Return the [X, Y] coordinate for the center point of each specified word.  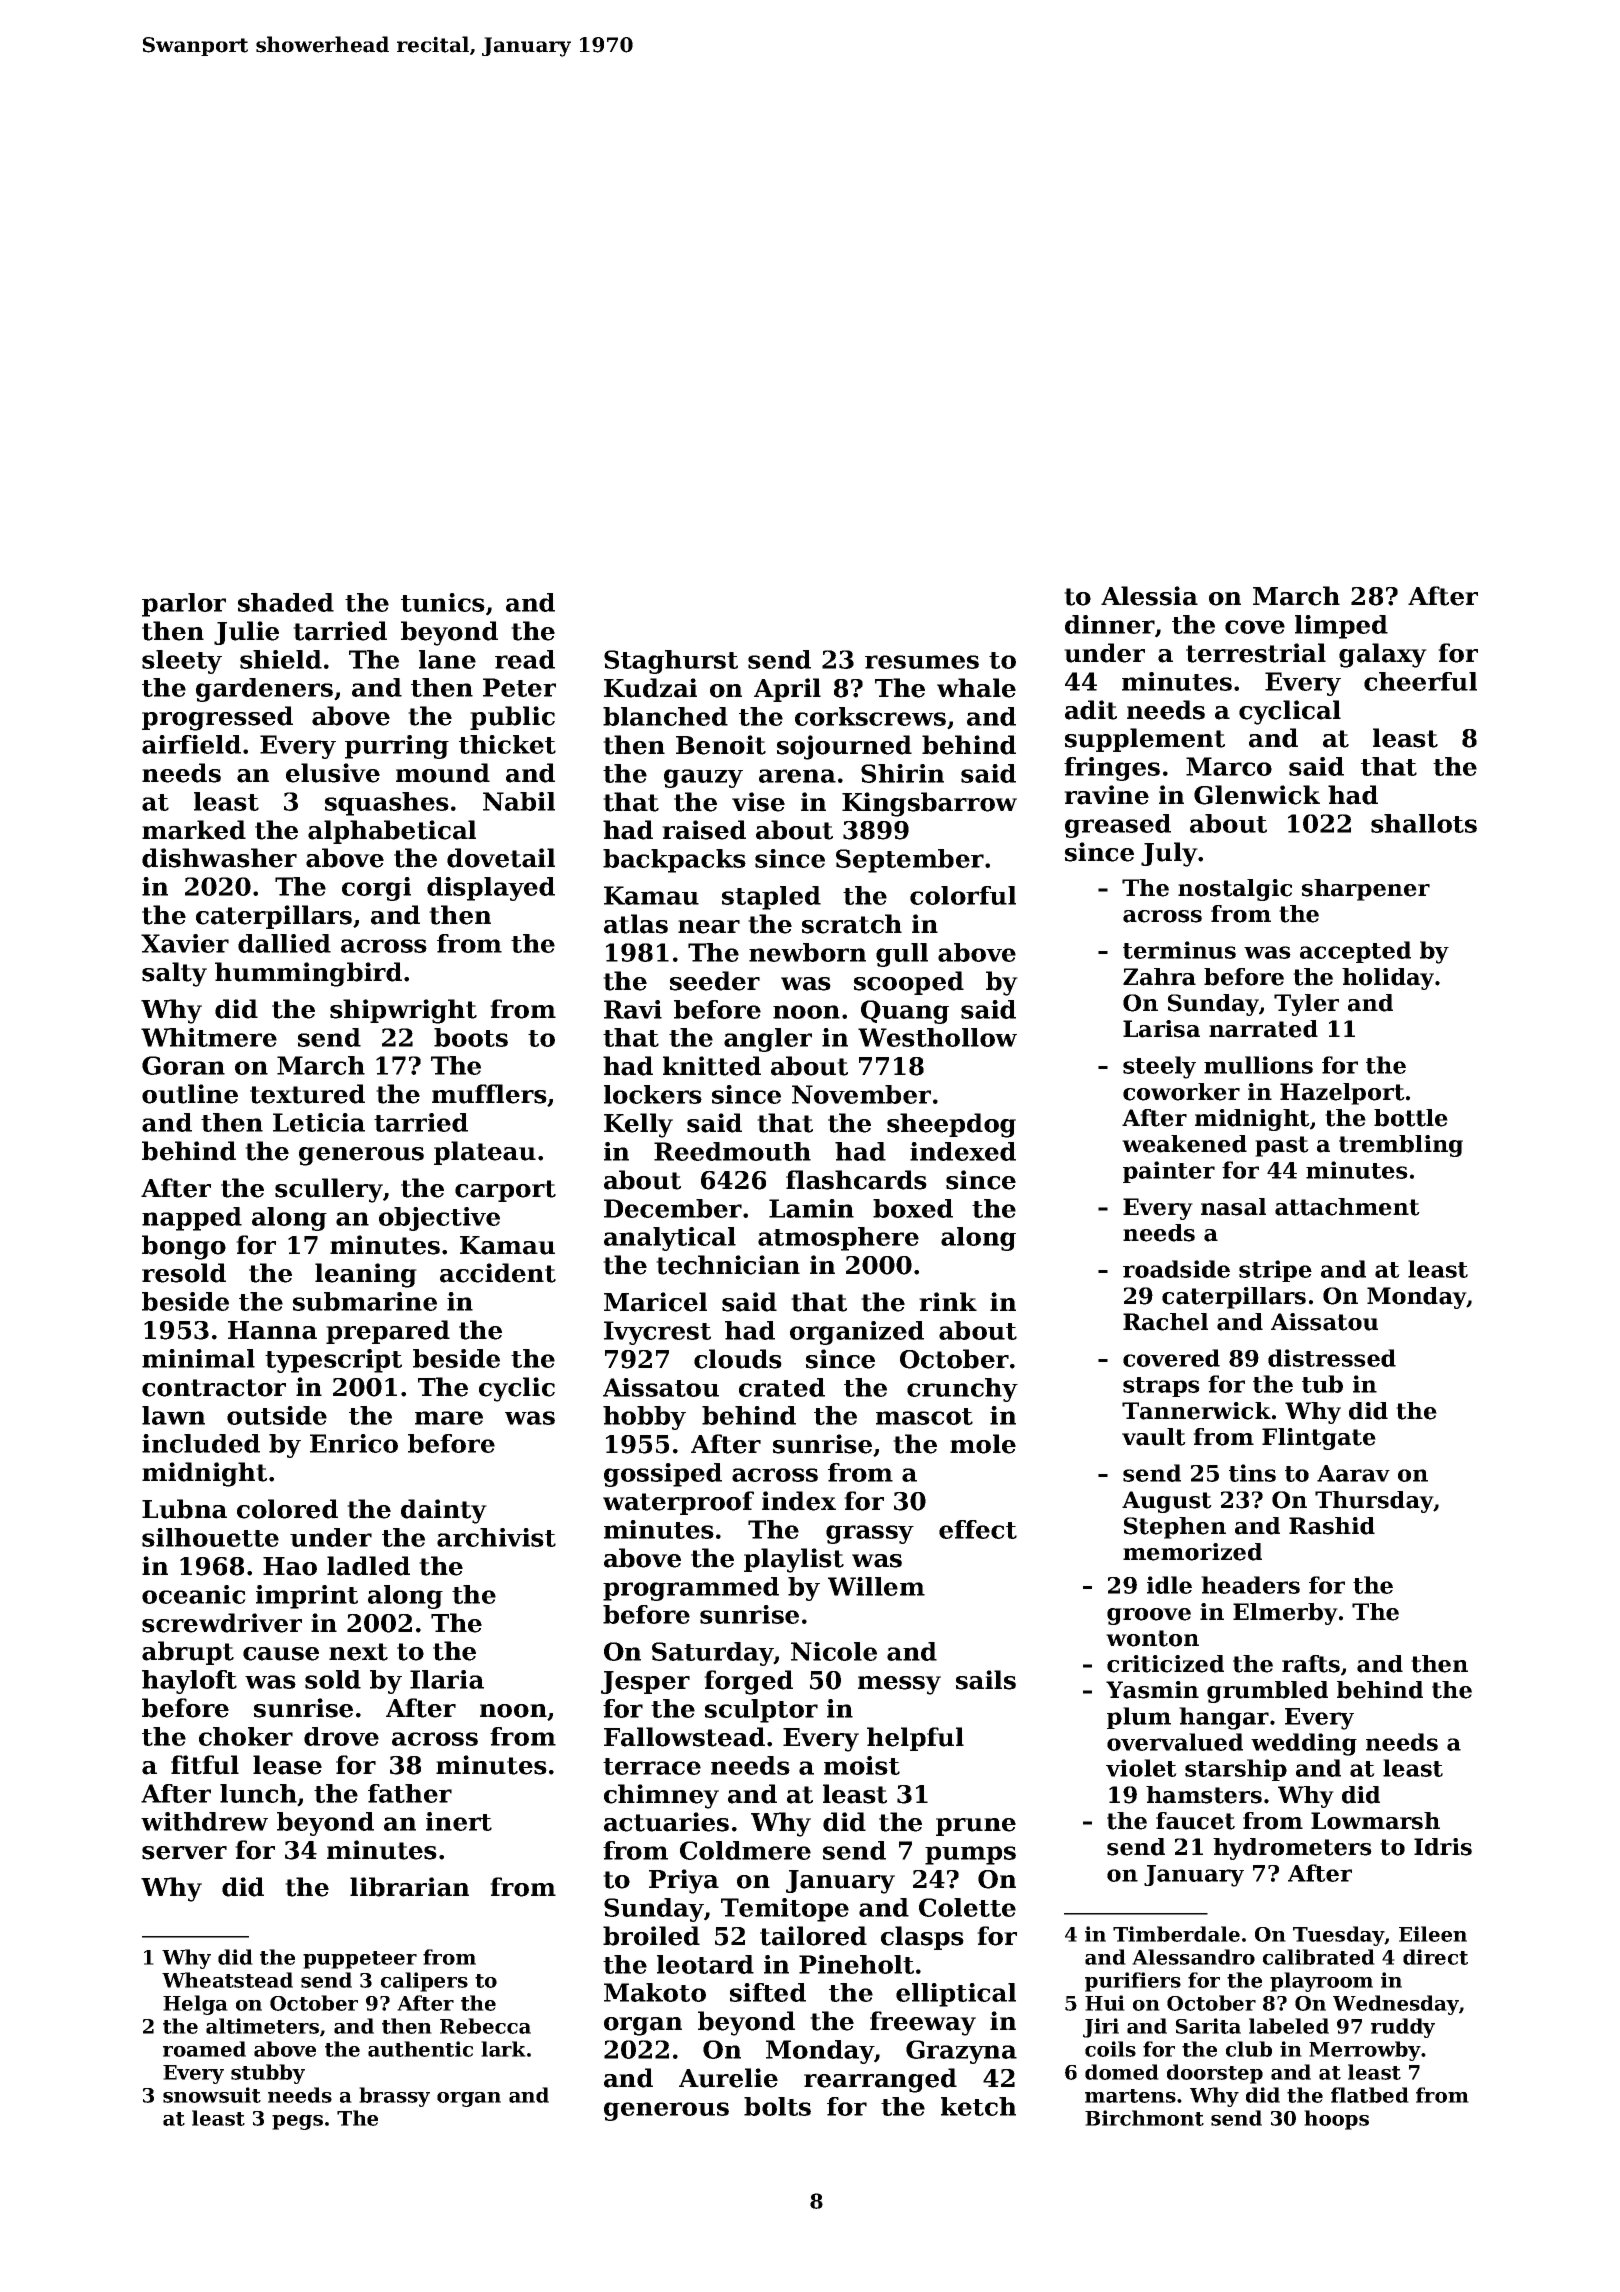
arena [797, 776]
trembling [1401, 1146]
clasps [922, 1938]
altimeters [262, 2026]
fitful [205, 1765]
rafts [1311, 1664]
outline [190, 1094]
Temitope [785, 1910]
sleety [182, 662]
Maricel [655, 1302]
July [1169, 854]
